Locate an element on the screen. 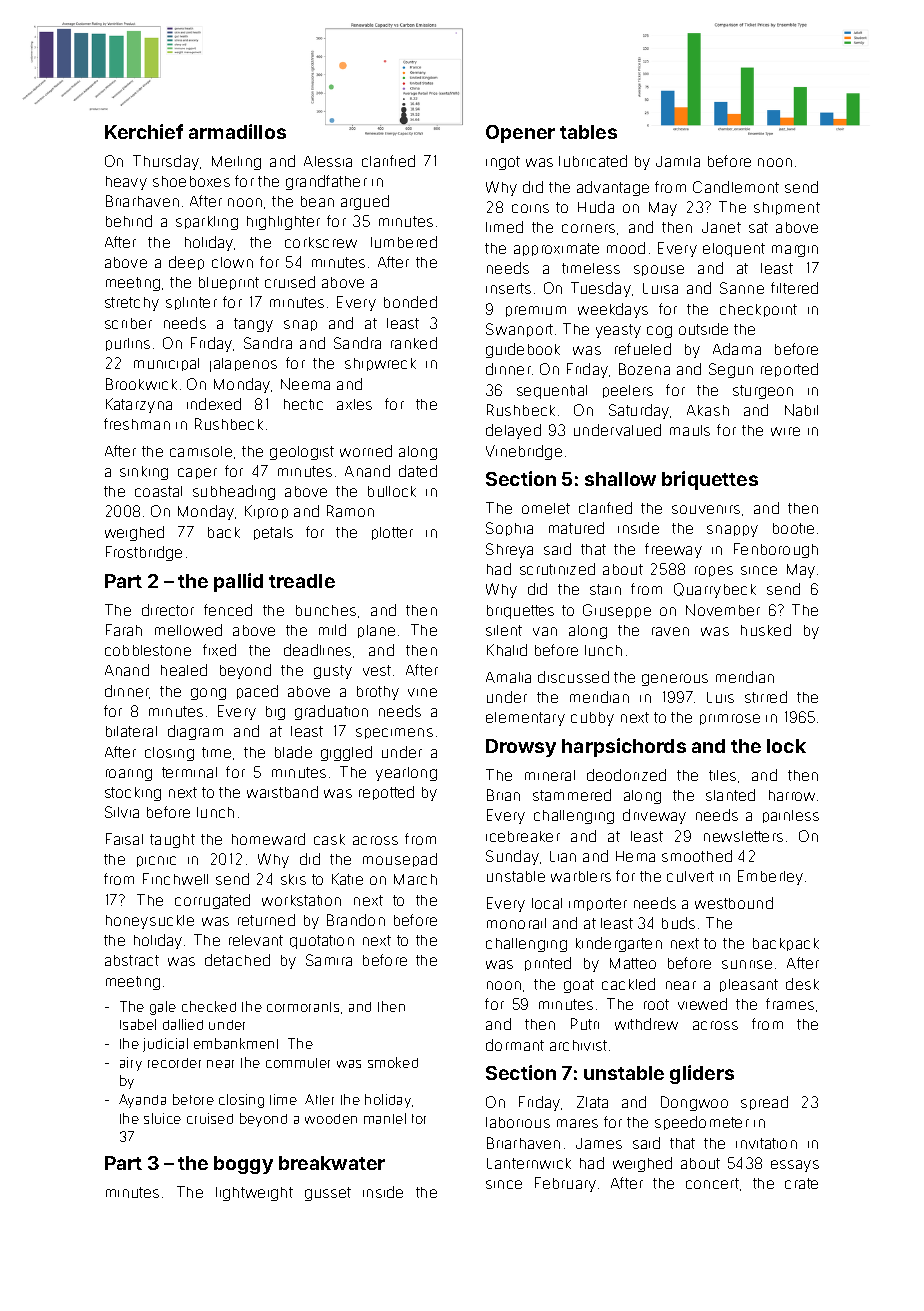  spouse is located at coordinates (659, 270).
